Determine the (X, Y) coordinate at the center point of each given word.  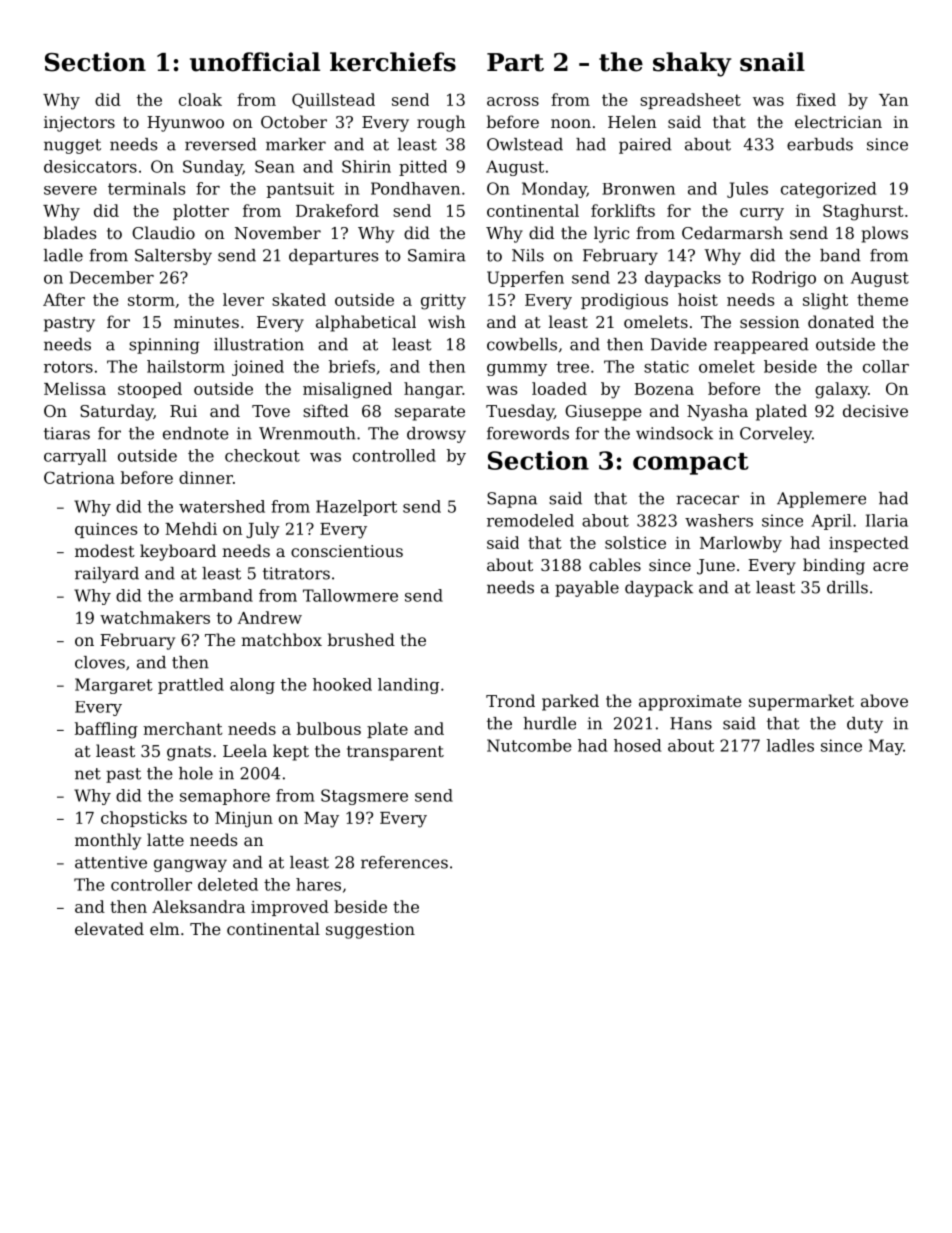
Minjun (244, 820)
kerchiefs (393, 62)
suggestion (370, 931)
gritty (443, 302)
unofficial (255, 62)
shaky (692, 64)
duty (865, 725)
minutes (206, 322)
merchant (183, 728)
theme (882, 299)
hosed (637, 745)
